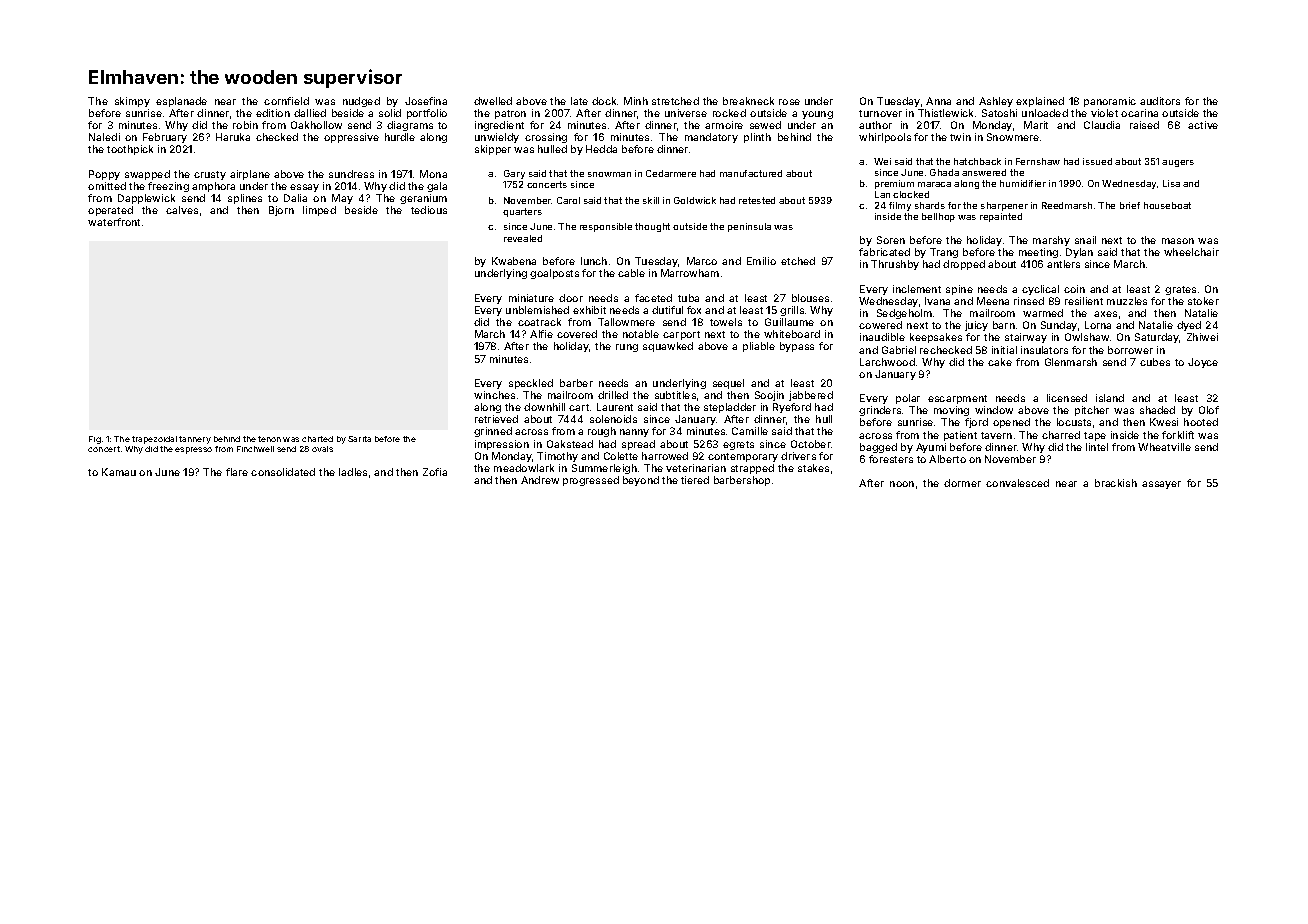  What do you see at coordinates (752, 469) in the screenshot?
I see `strapped` at bounding box center [752, 469].
